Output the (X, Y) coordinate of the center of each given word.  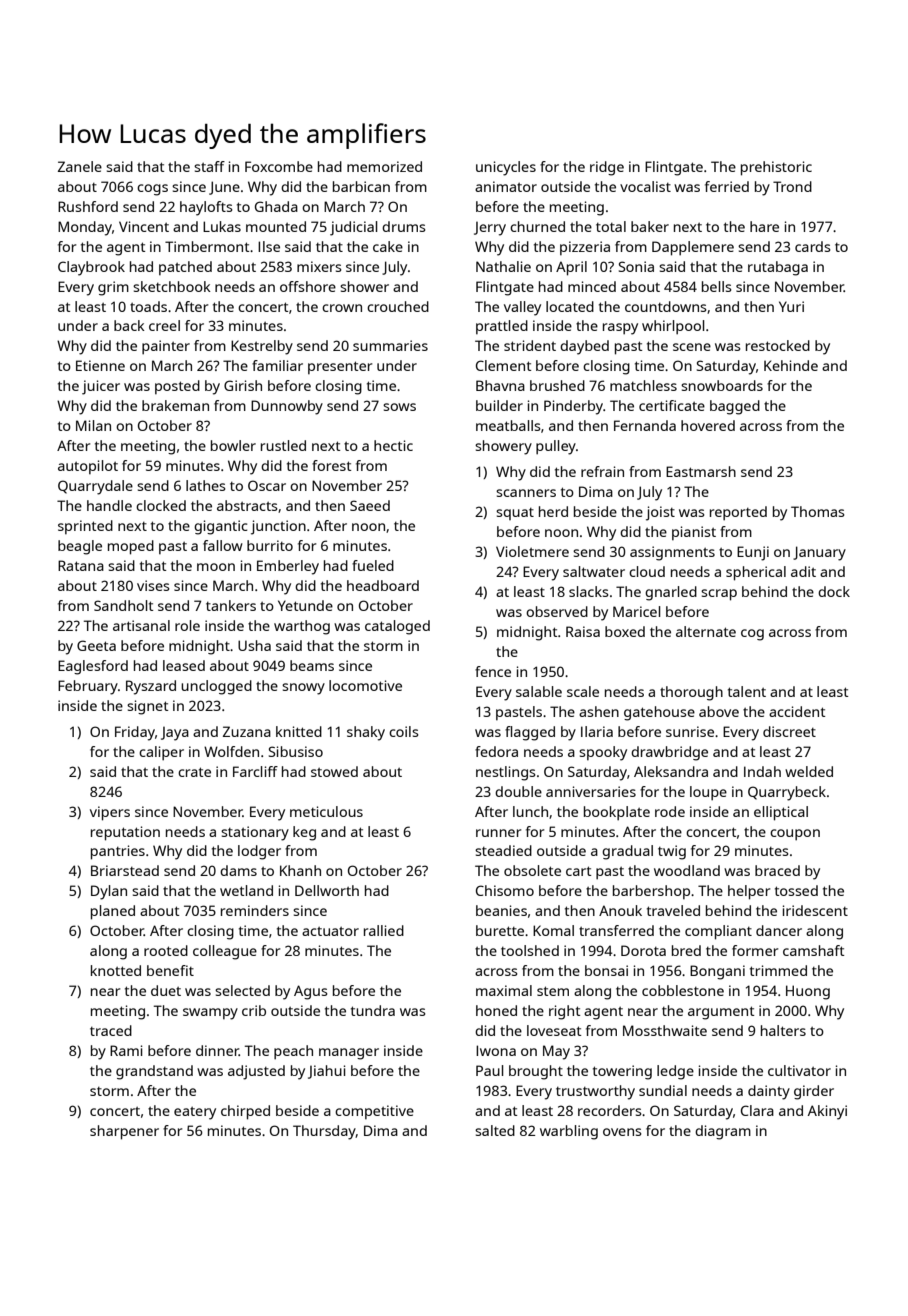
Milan (93, 425)
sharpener (124, 1132)
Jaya (175, 734)
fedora (496, 751)
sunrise (690, 731)
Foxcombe (279, 166)
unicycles (506, 168)
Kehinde (791, 365)
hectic (393, 445)
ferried (727, 186)
